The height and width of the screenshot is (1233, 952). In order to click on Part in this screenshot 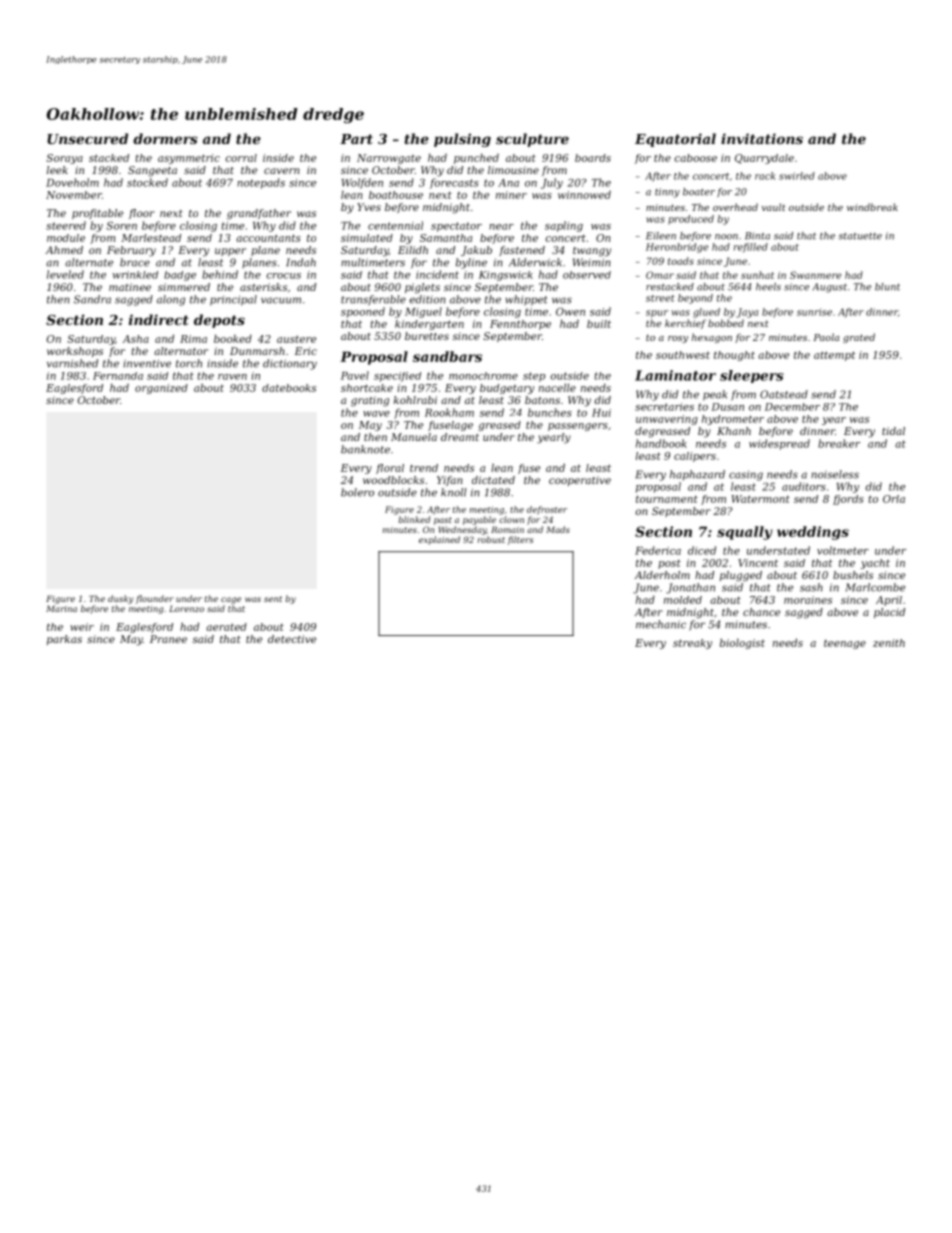, I will do `click(356, 139)`.
